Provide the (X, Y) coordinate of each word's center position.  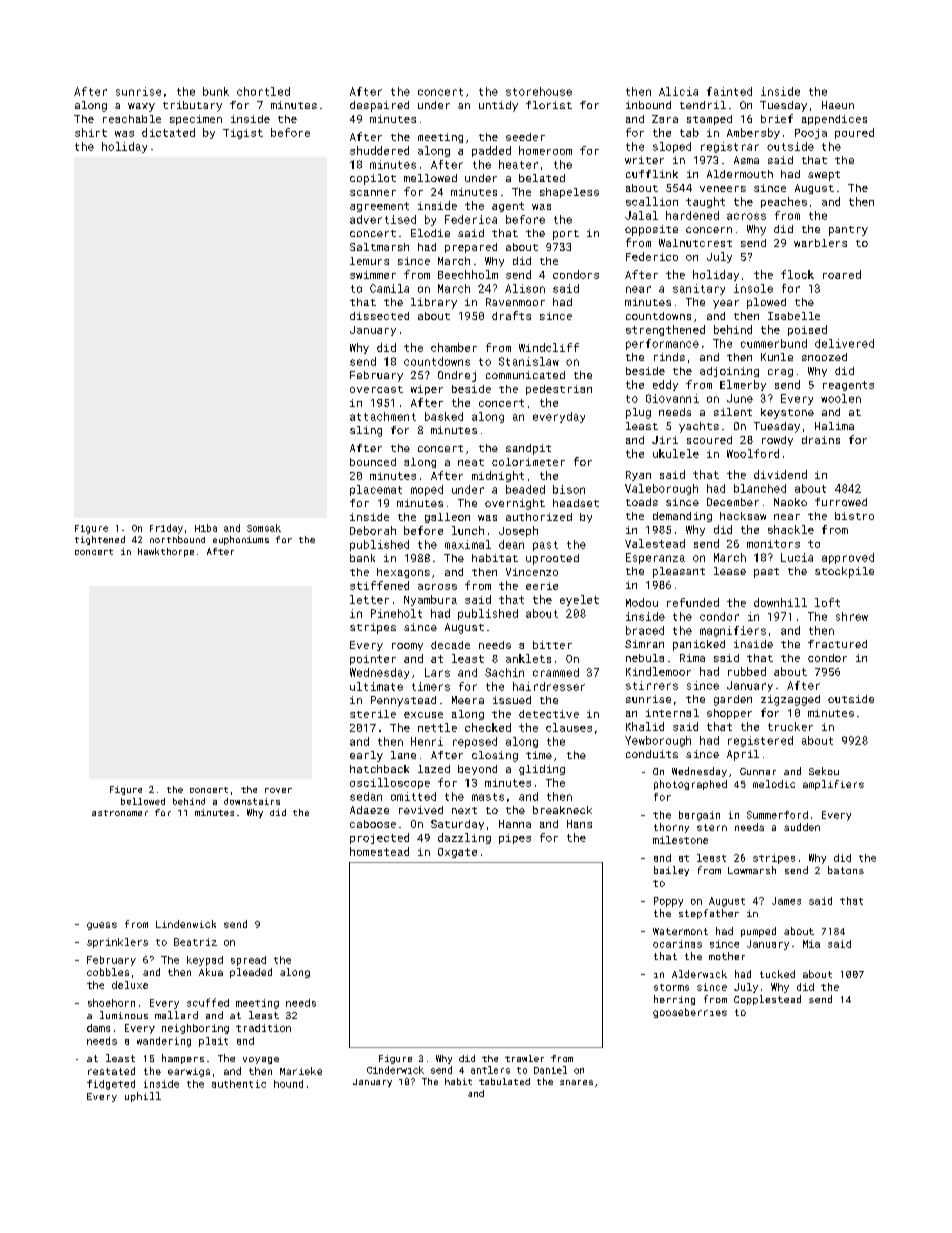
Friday (166, 529)
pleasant (679, 572)
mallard (176, 1015)
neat (471, 462)
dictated (168, 132)
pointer (373, 660)
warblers (820, 243)
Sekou (824, 771)
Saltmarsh (379, 247)
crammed (556, 672)
